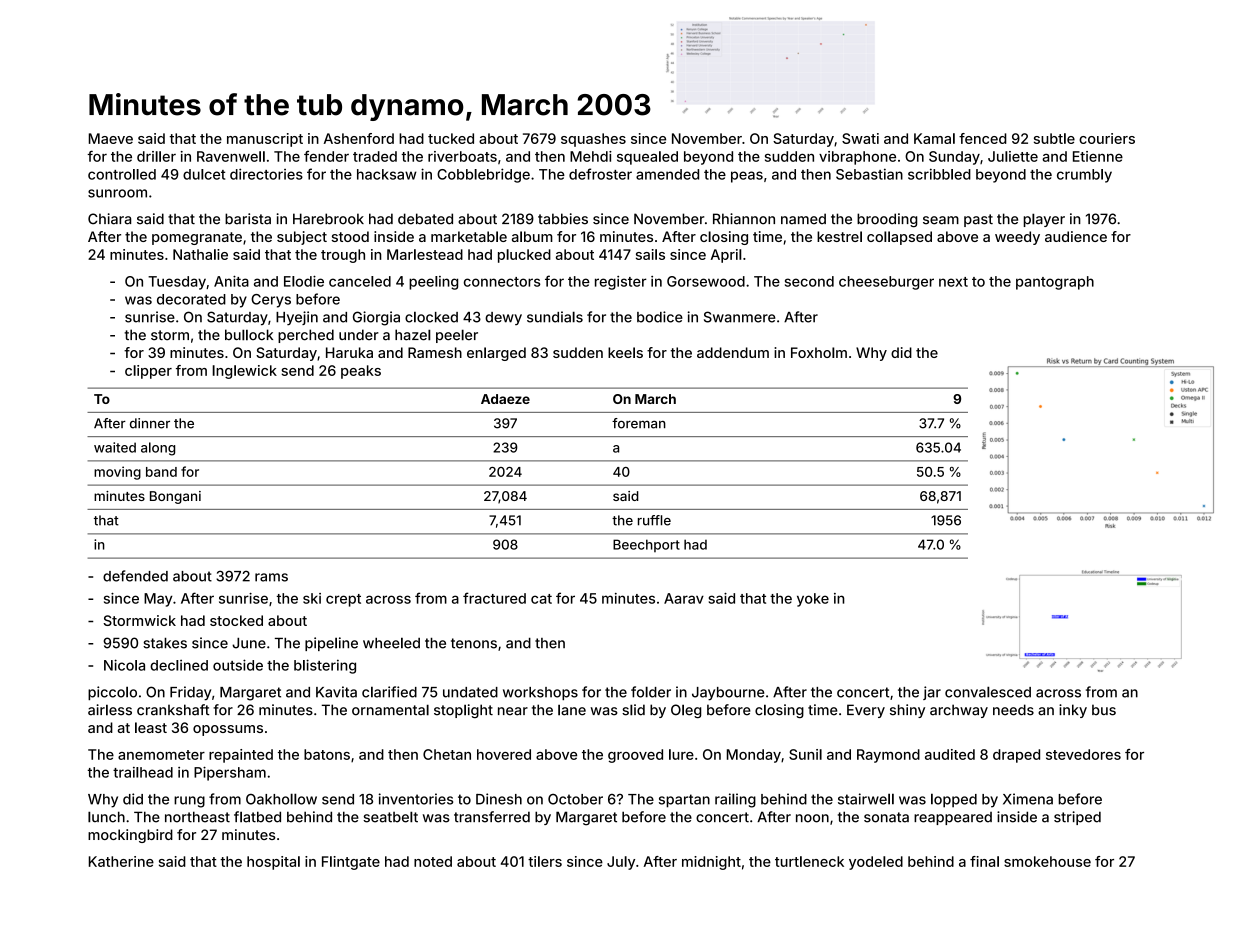  I want to click on yoke, so click(813, 600).
